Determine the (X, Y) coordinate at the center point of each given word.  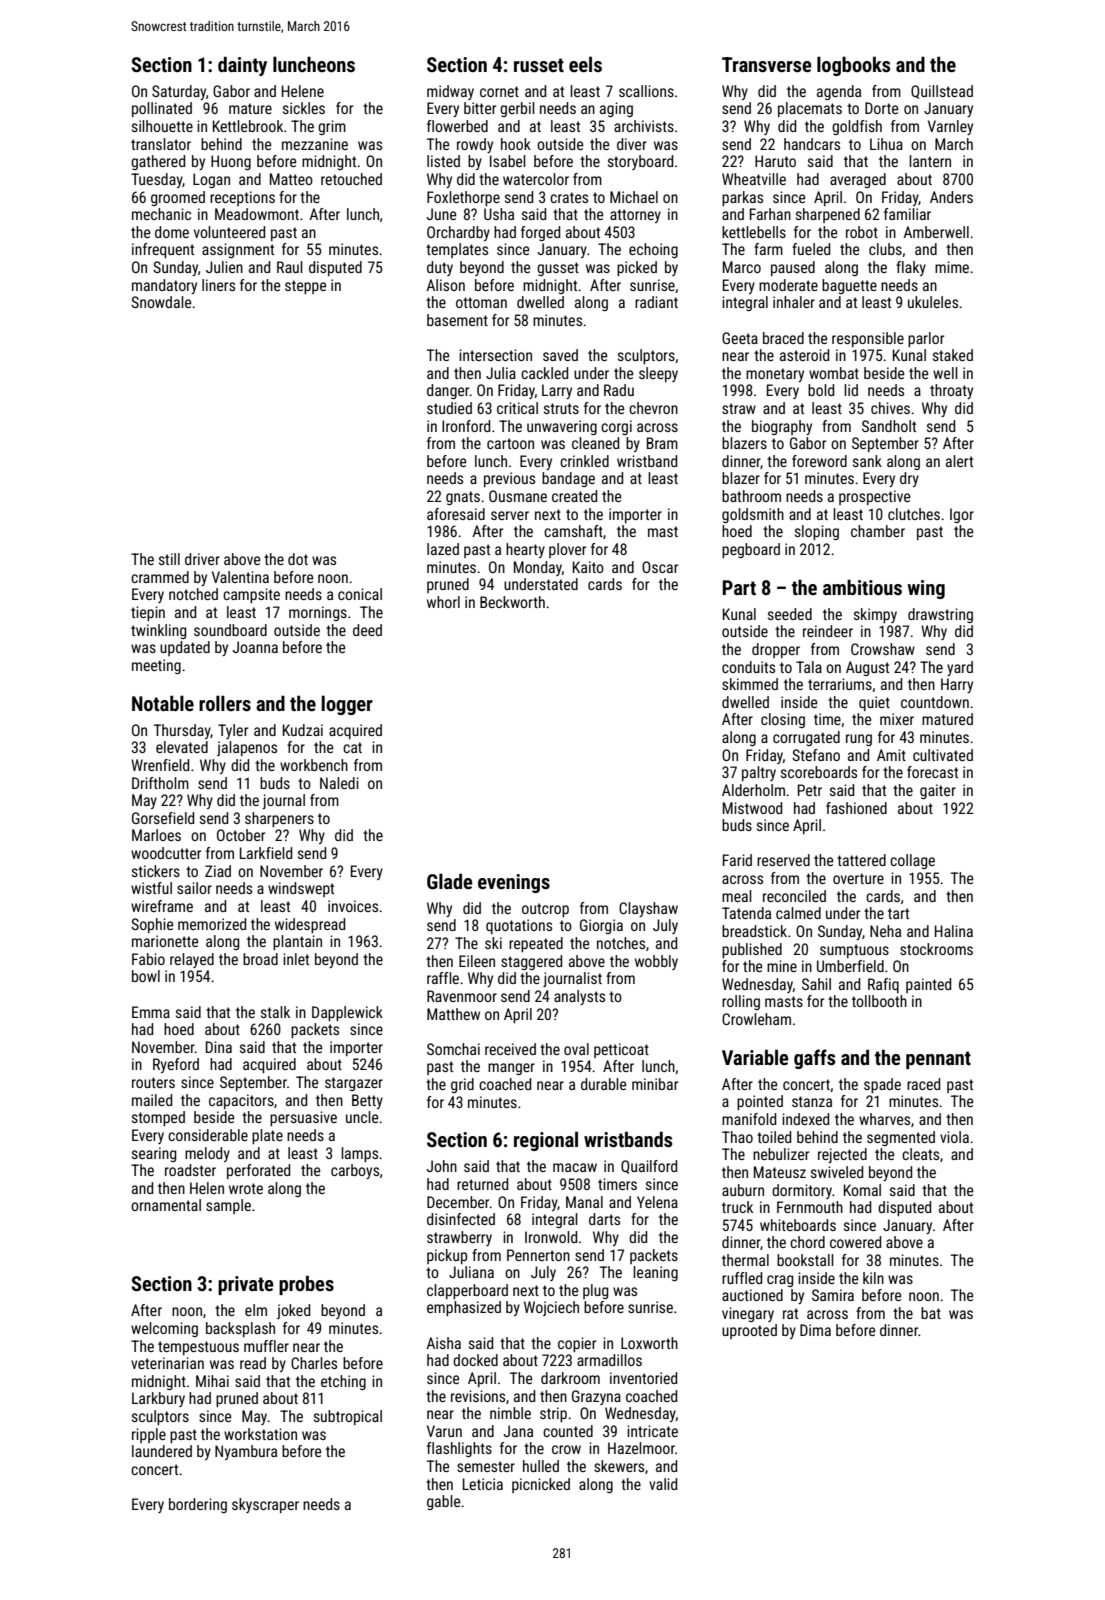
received (510, 1049)
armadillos (609, 1360)
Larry (557, 391)
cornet (499, 91)
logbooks (853, 66)
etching (343, 1382)
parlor (926, 339)
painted (928, 985)
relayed (192, 960)
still (169, 559)
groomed (178, 198)
